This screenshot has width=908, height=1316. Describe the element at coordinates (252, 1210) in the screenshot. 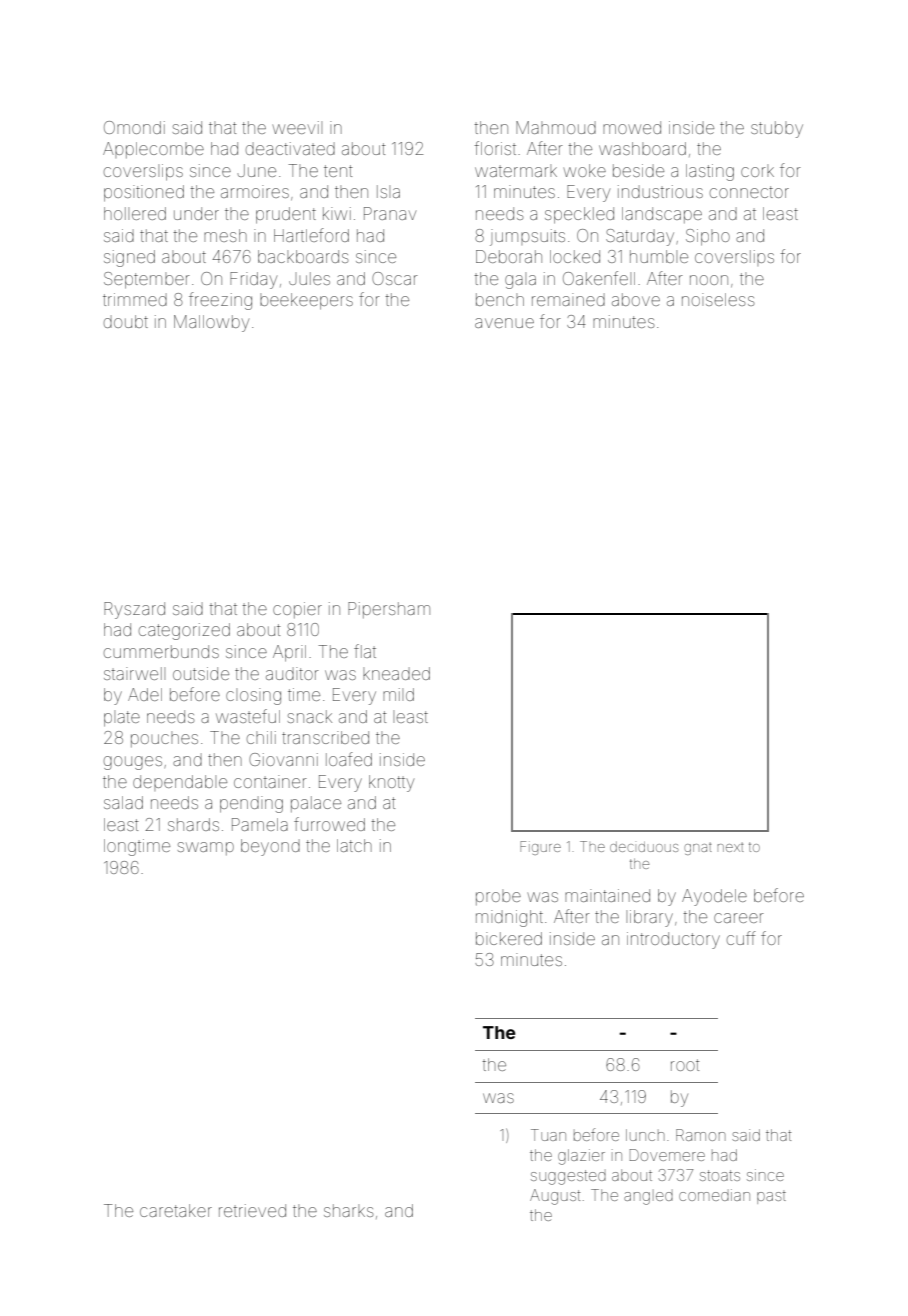

I see `retrieved` at that location.
